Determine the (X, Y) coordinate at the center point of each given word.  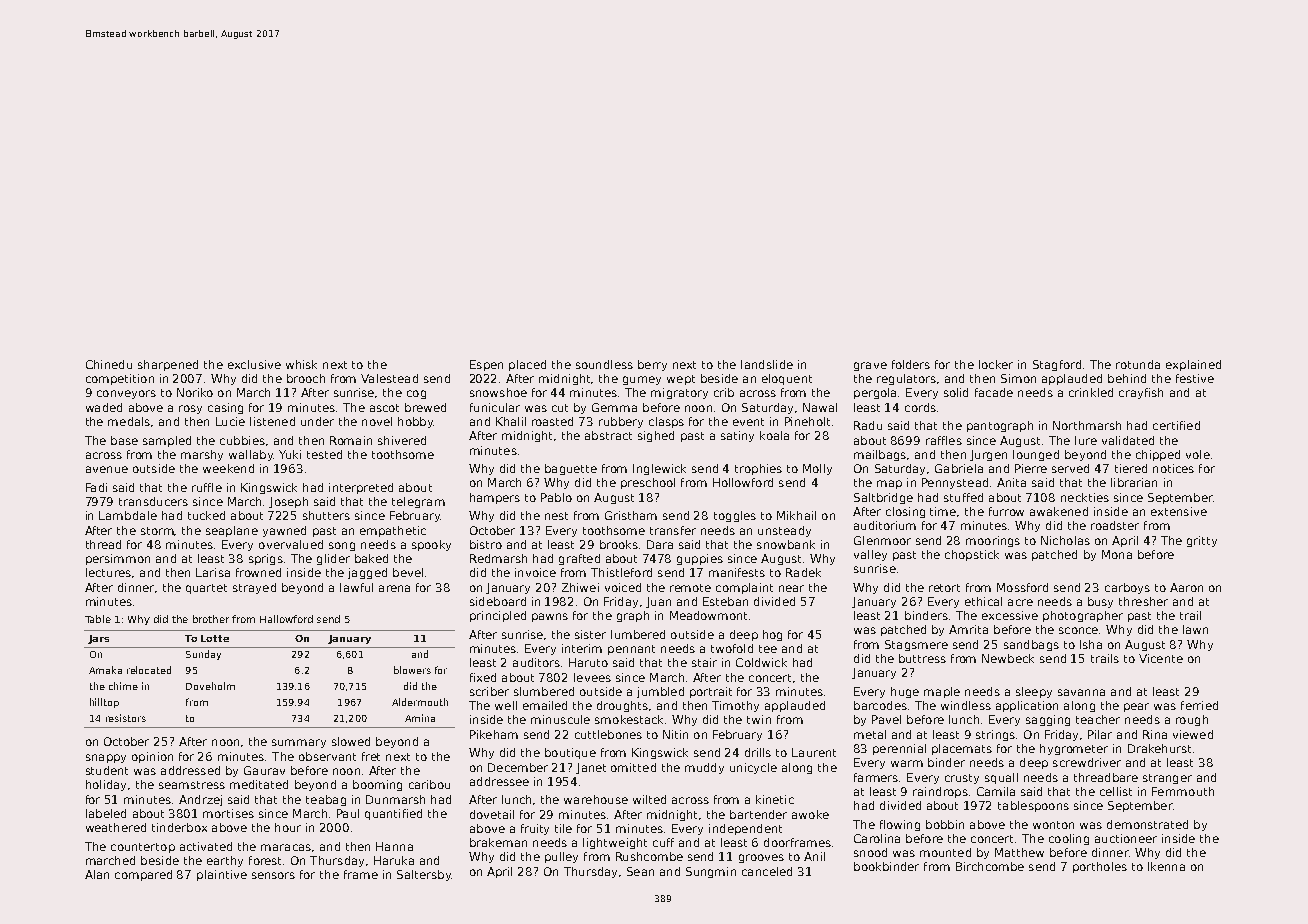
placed (527, 365)
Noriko (195, 392)
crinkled (1091, 392)
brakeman (498, 842)
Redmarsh (498, 558)
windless (966, 705)
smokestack (629, 719)
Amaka (105, 670)
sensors (273, 875)
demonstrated (1147, 824)
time (943, 511)
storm (157, 531)
